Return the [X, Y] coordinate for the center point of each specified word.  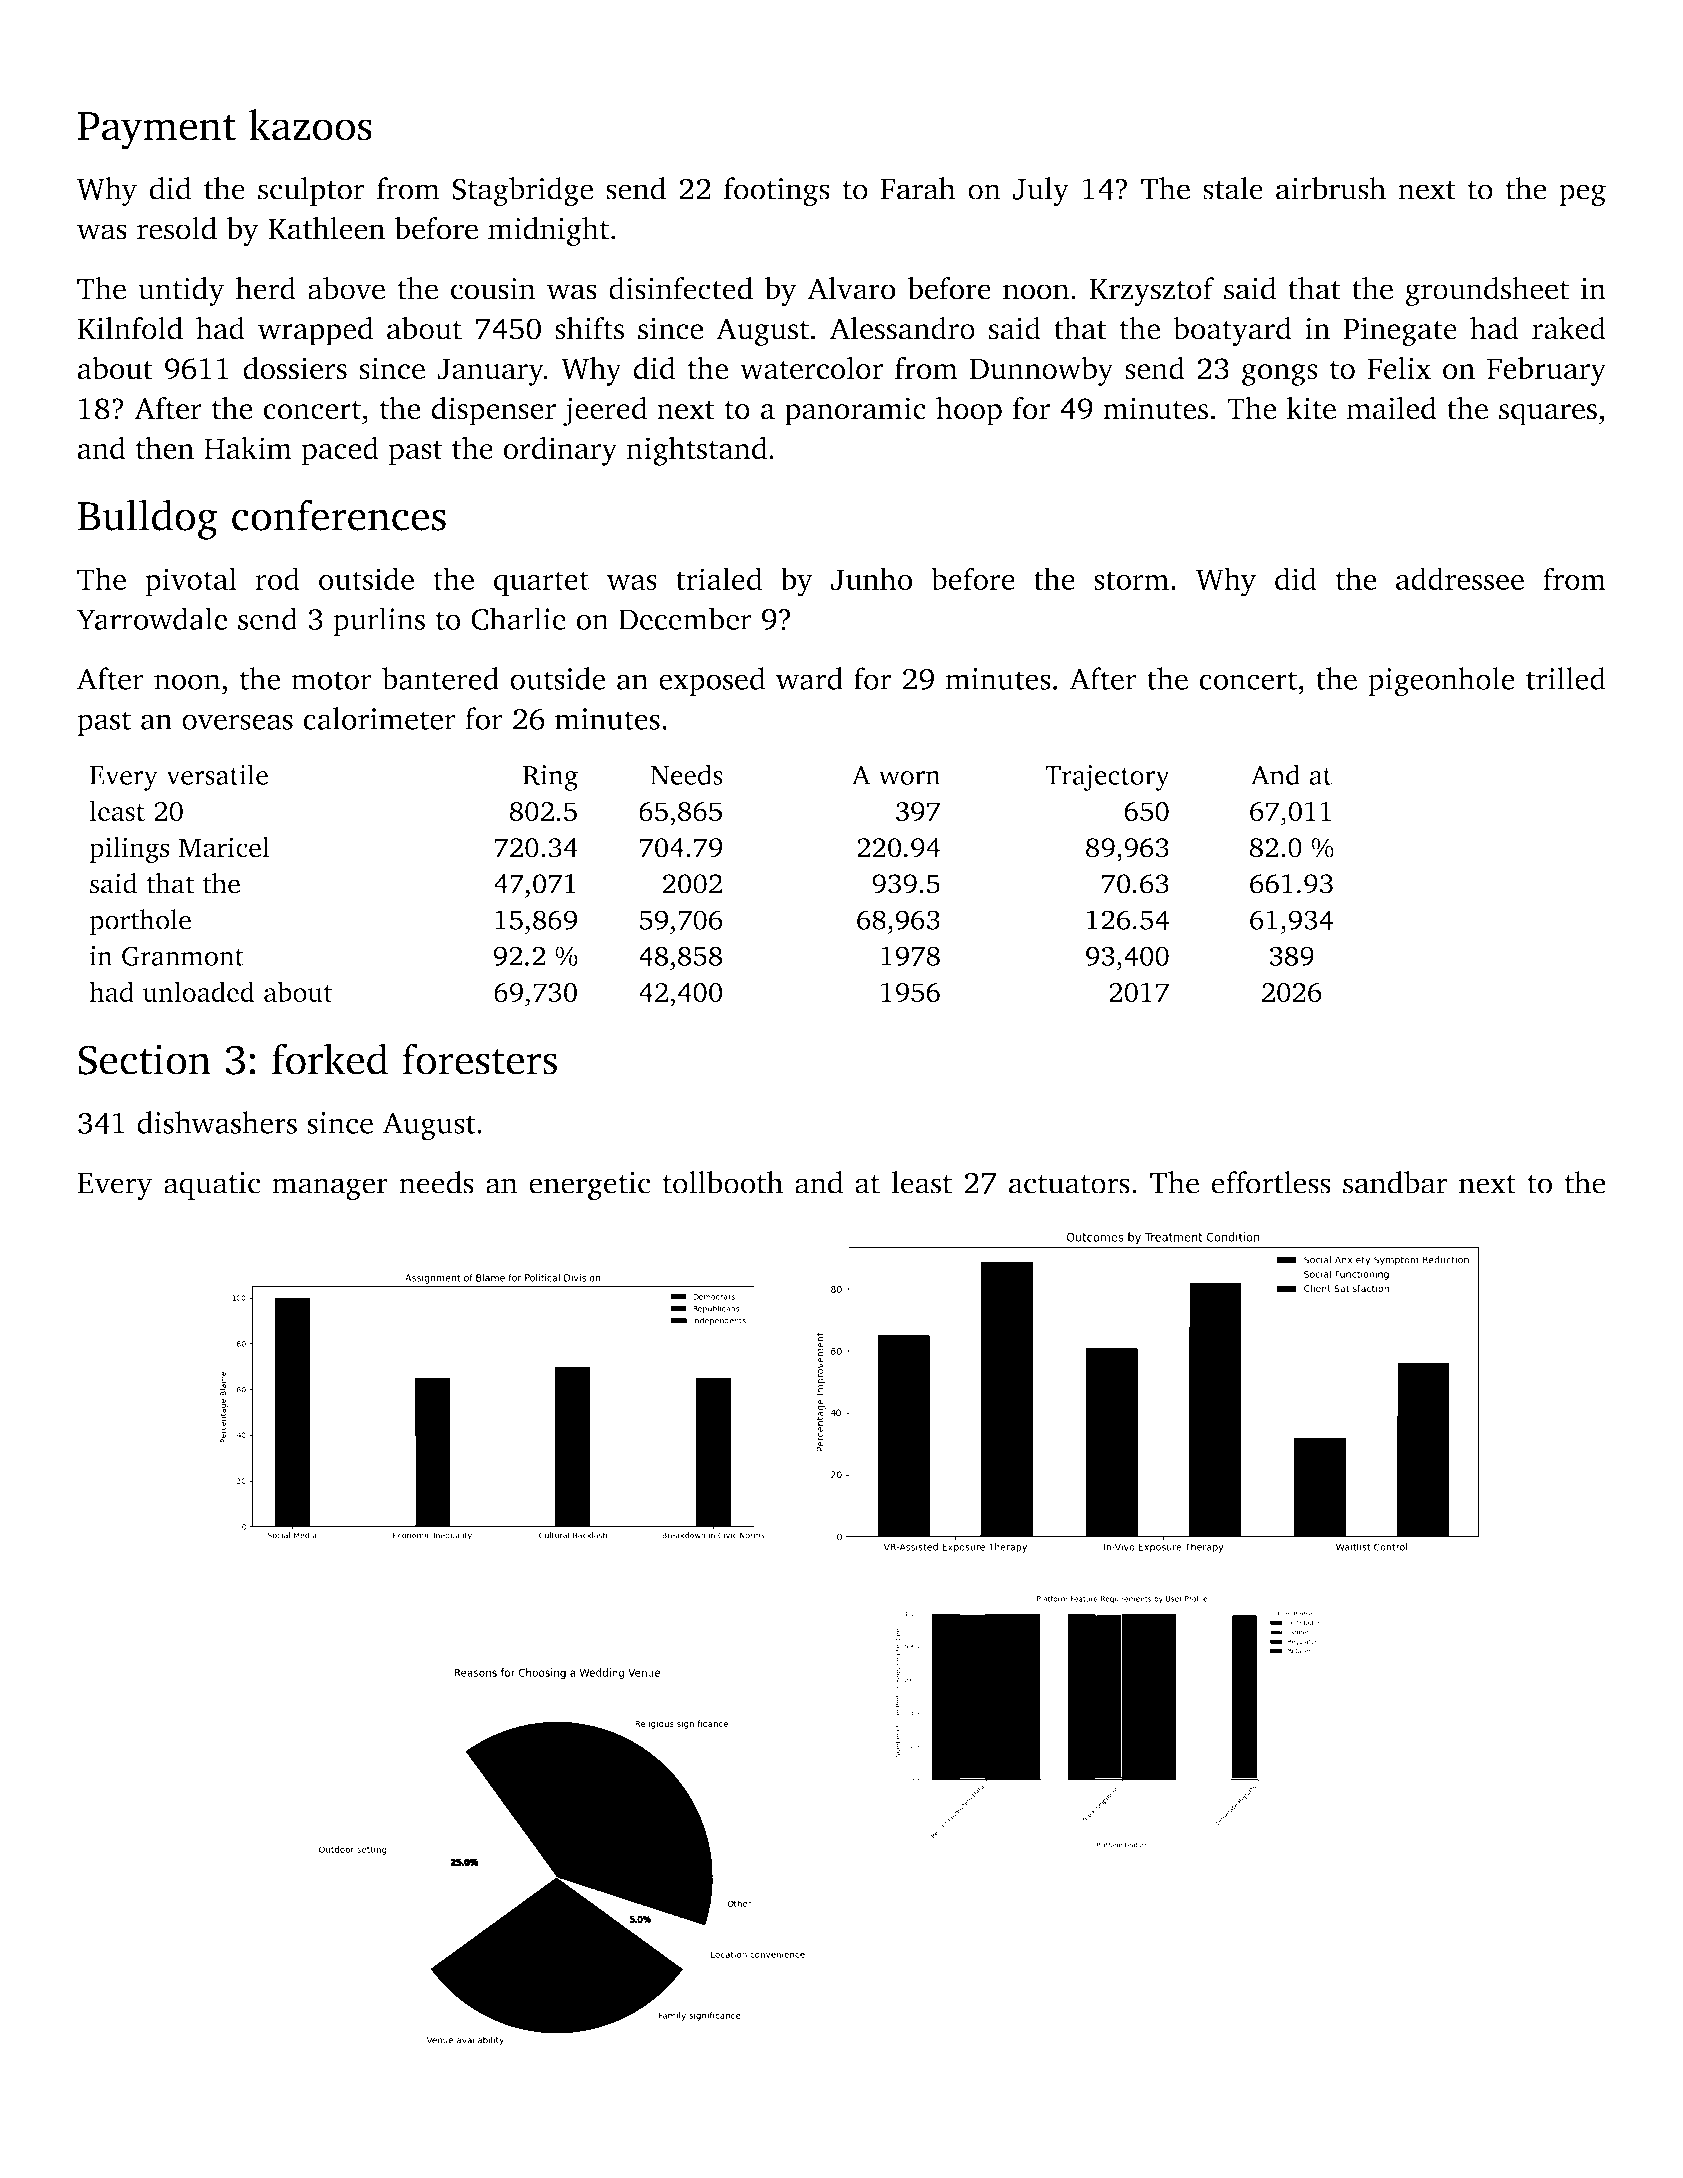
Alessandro [902, 328]
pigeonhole [1441, 682]
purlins [379, 621]
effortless [1271, 1182]
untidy [181, 291]
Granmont [183, 956]
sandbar [1395, 1182]
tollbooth [722, 1182]
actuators [1069, 1184]
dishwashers [217, 1122]
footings [777, 192]
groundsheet [1487, 291]
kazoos [310, 125]
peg [1582, 195]
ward [809, 678]
